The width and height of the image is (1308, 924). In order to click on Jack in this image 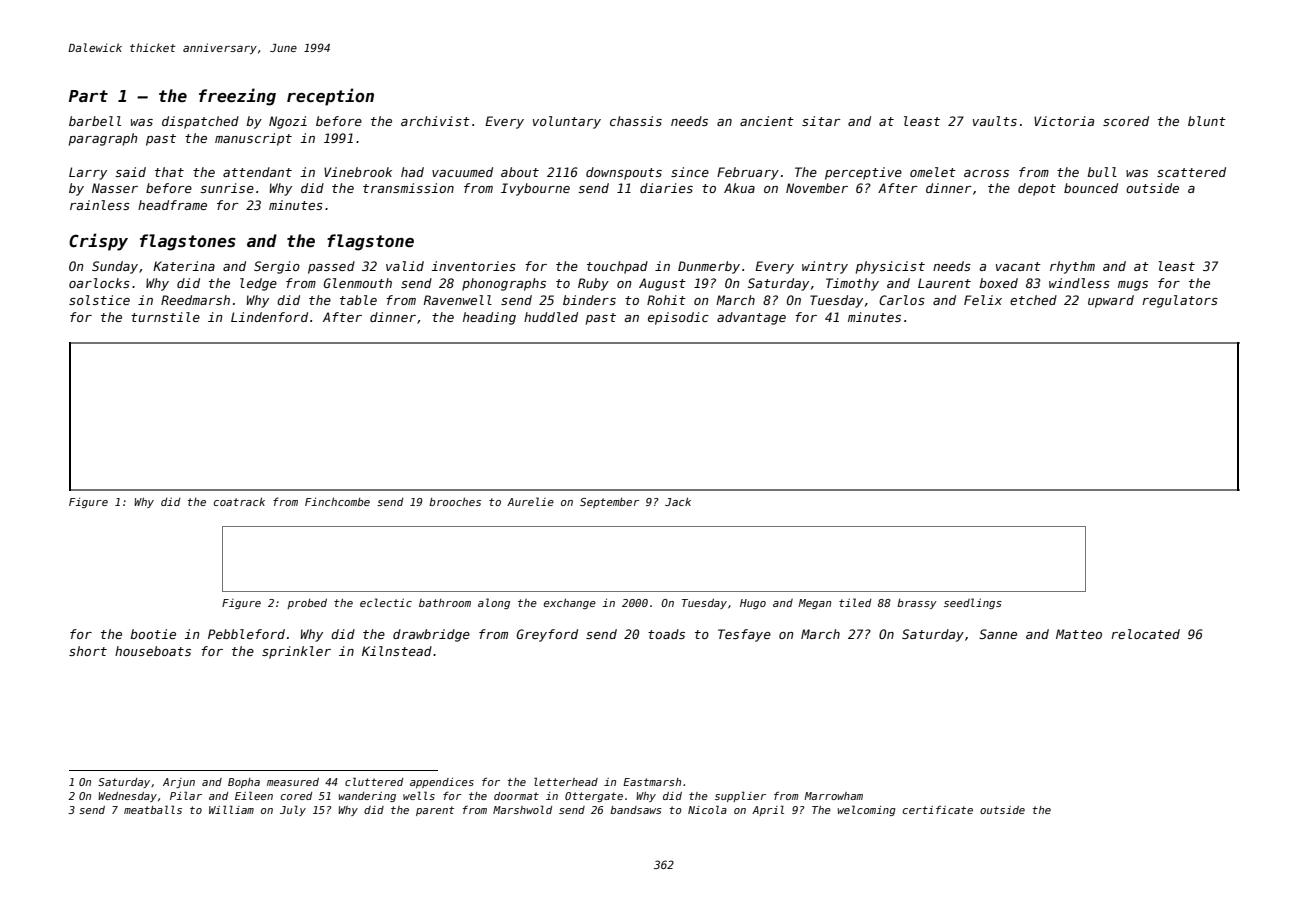, I will do `click(678, 501)`.
